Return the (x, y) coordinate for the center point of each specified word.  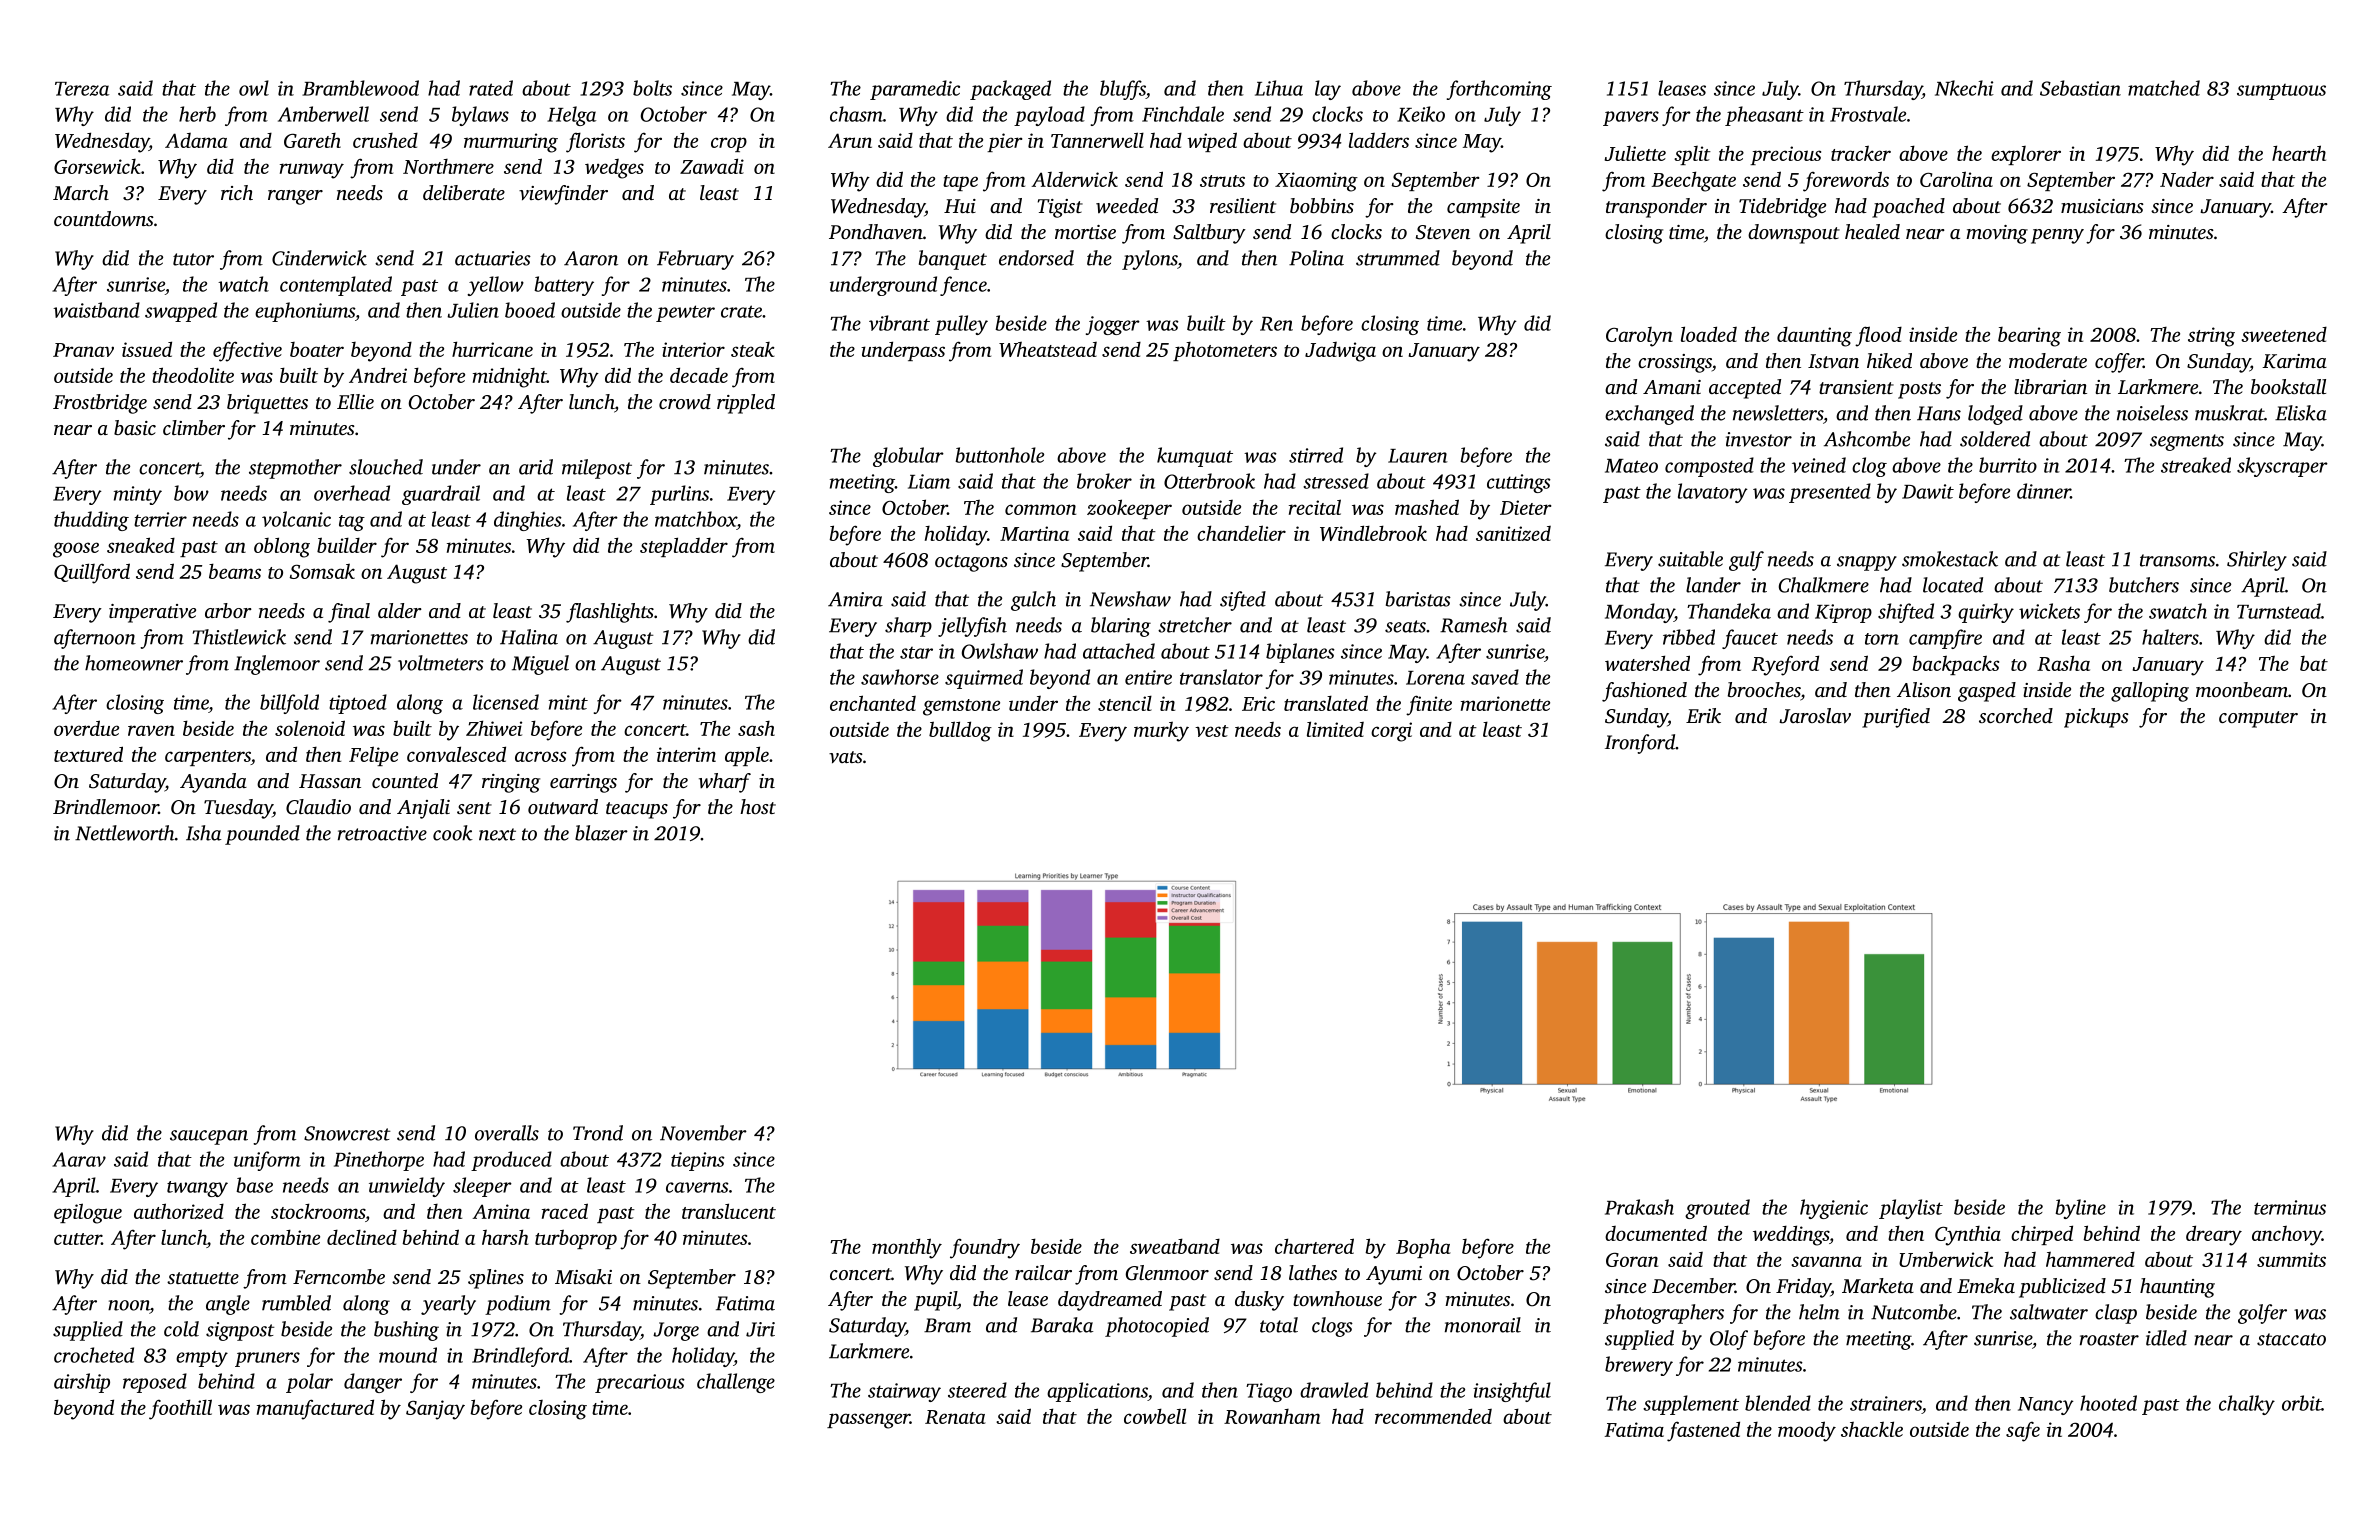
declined (362, 1237)
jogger (1113, 325)
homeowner (134, 663)
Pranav (83, 350)
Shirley (2257, 561)
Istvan (1833, 361)
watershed (1647, 663)
